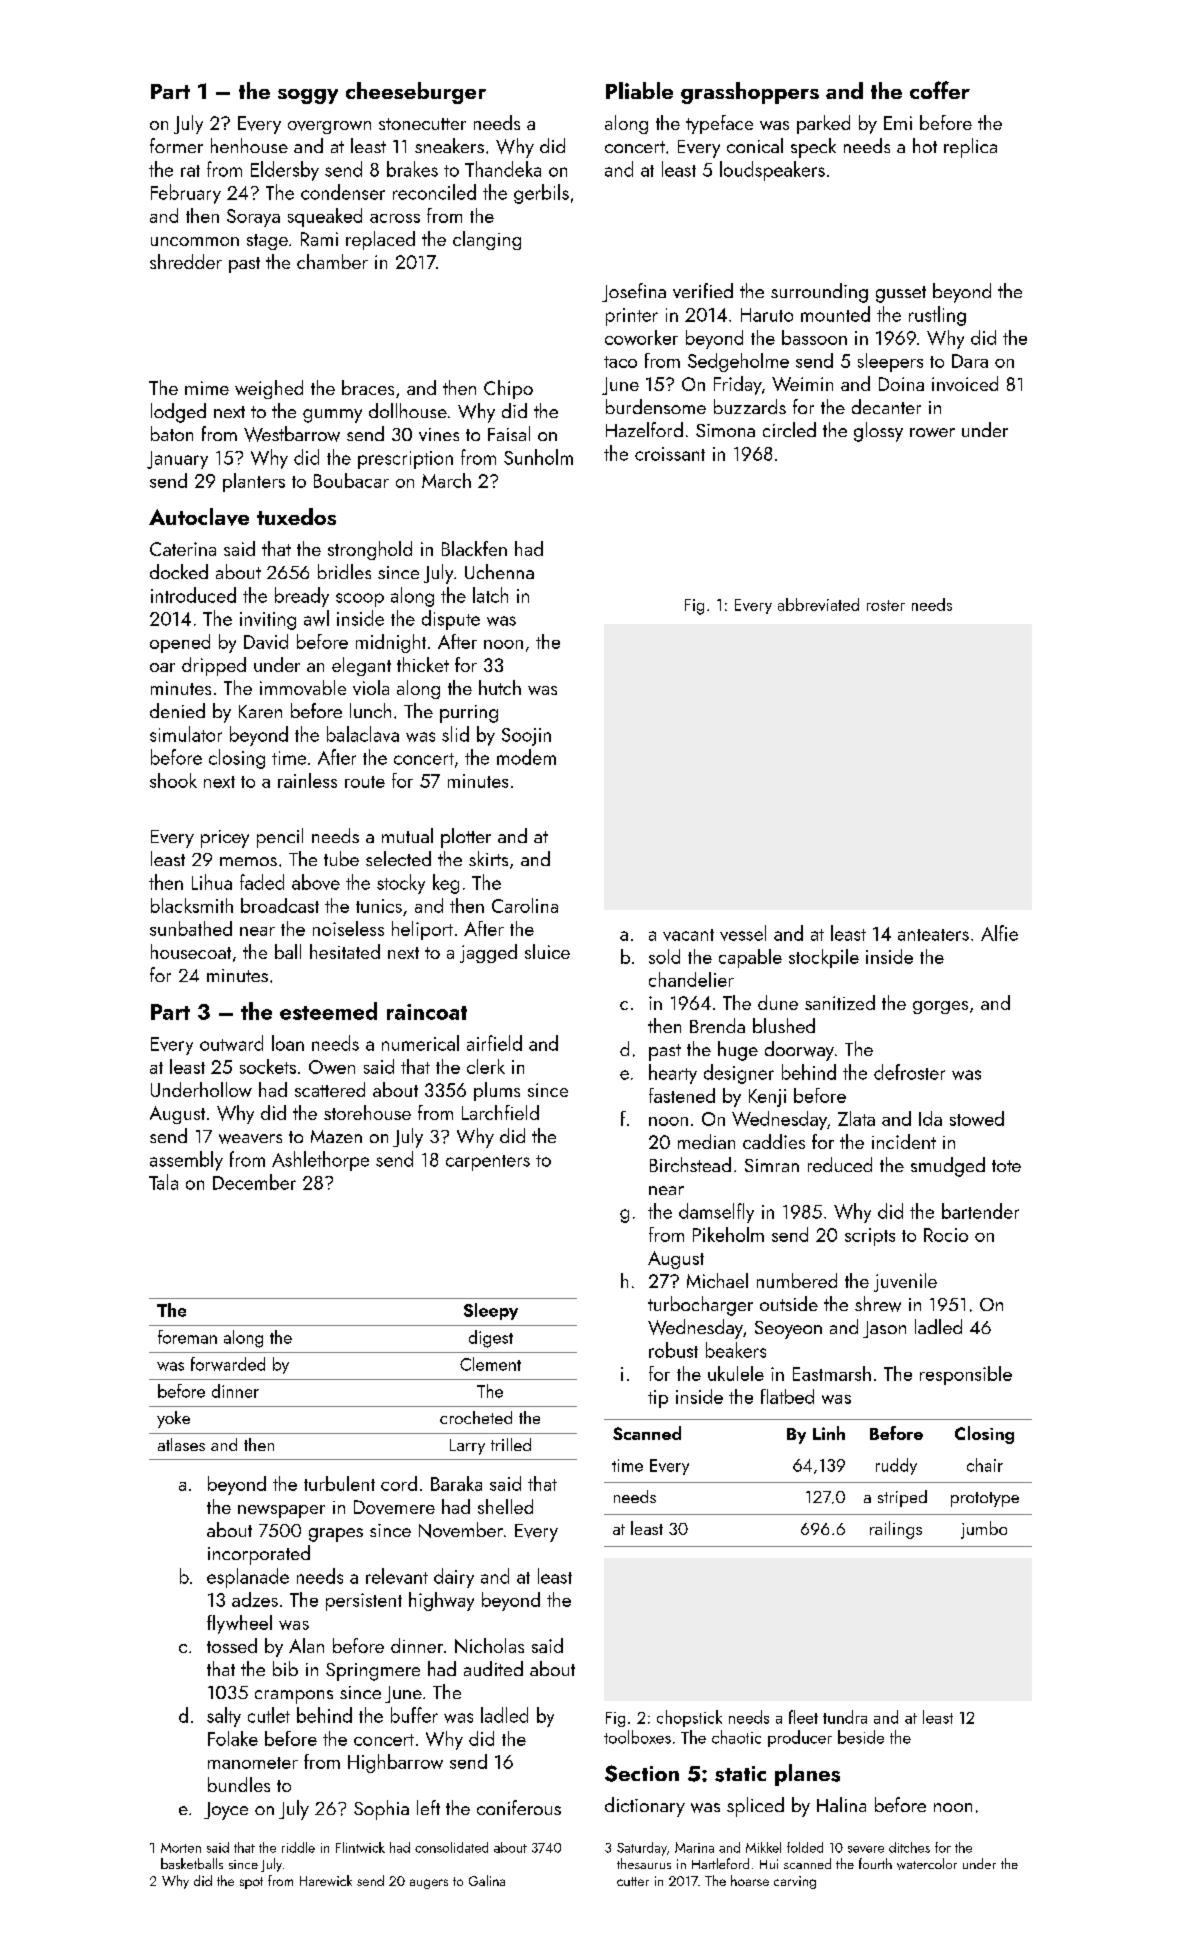 The height and width of the screenshot is (1946, 1181). What do you see at coordinates (173, 780) in the screenshot?
I see `shook` at bounding box center [173, 780].
